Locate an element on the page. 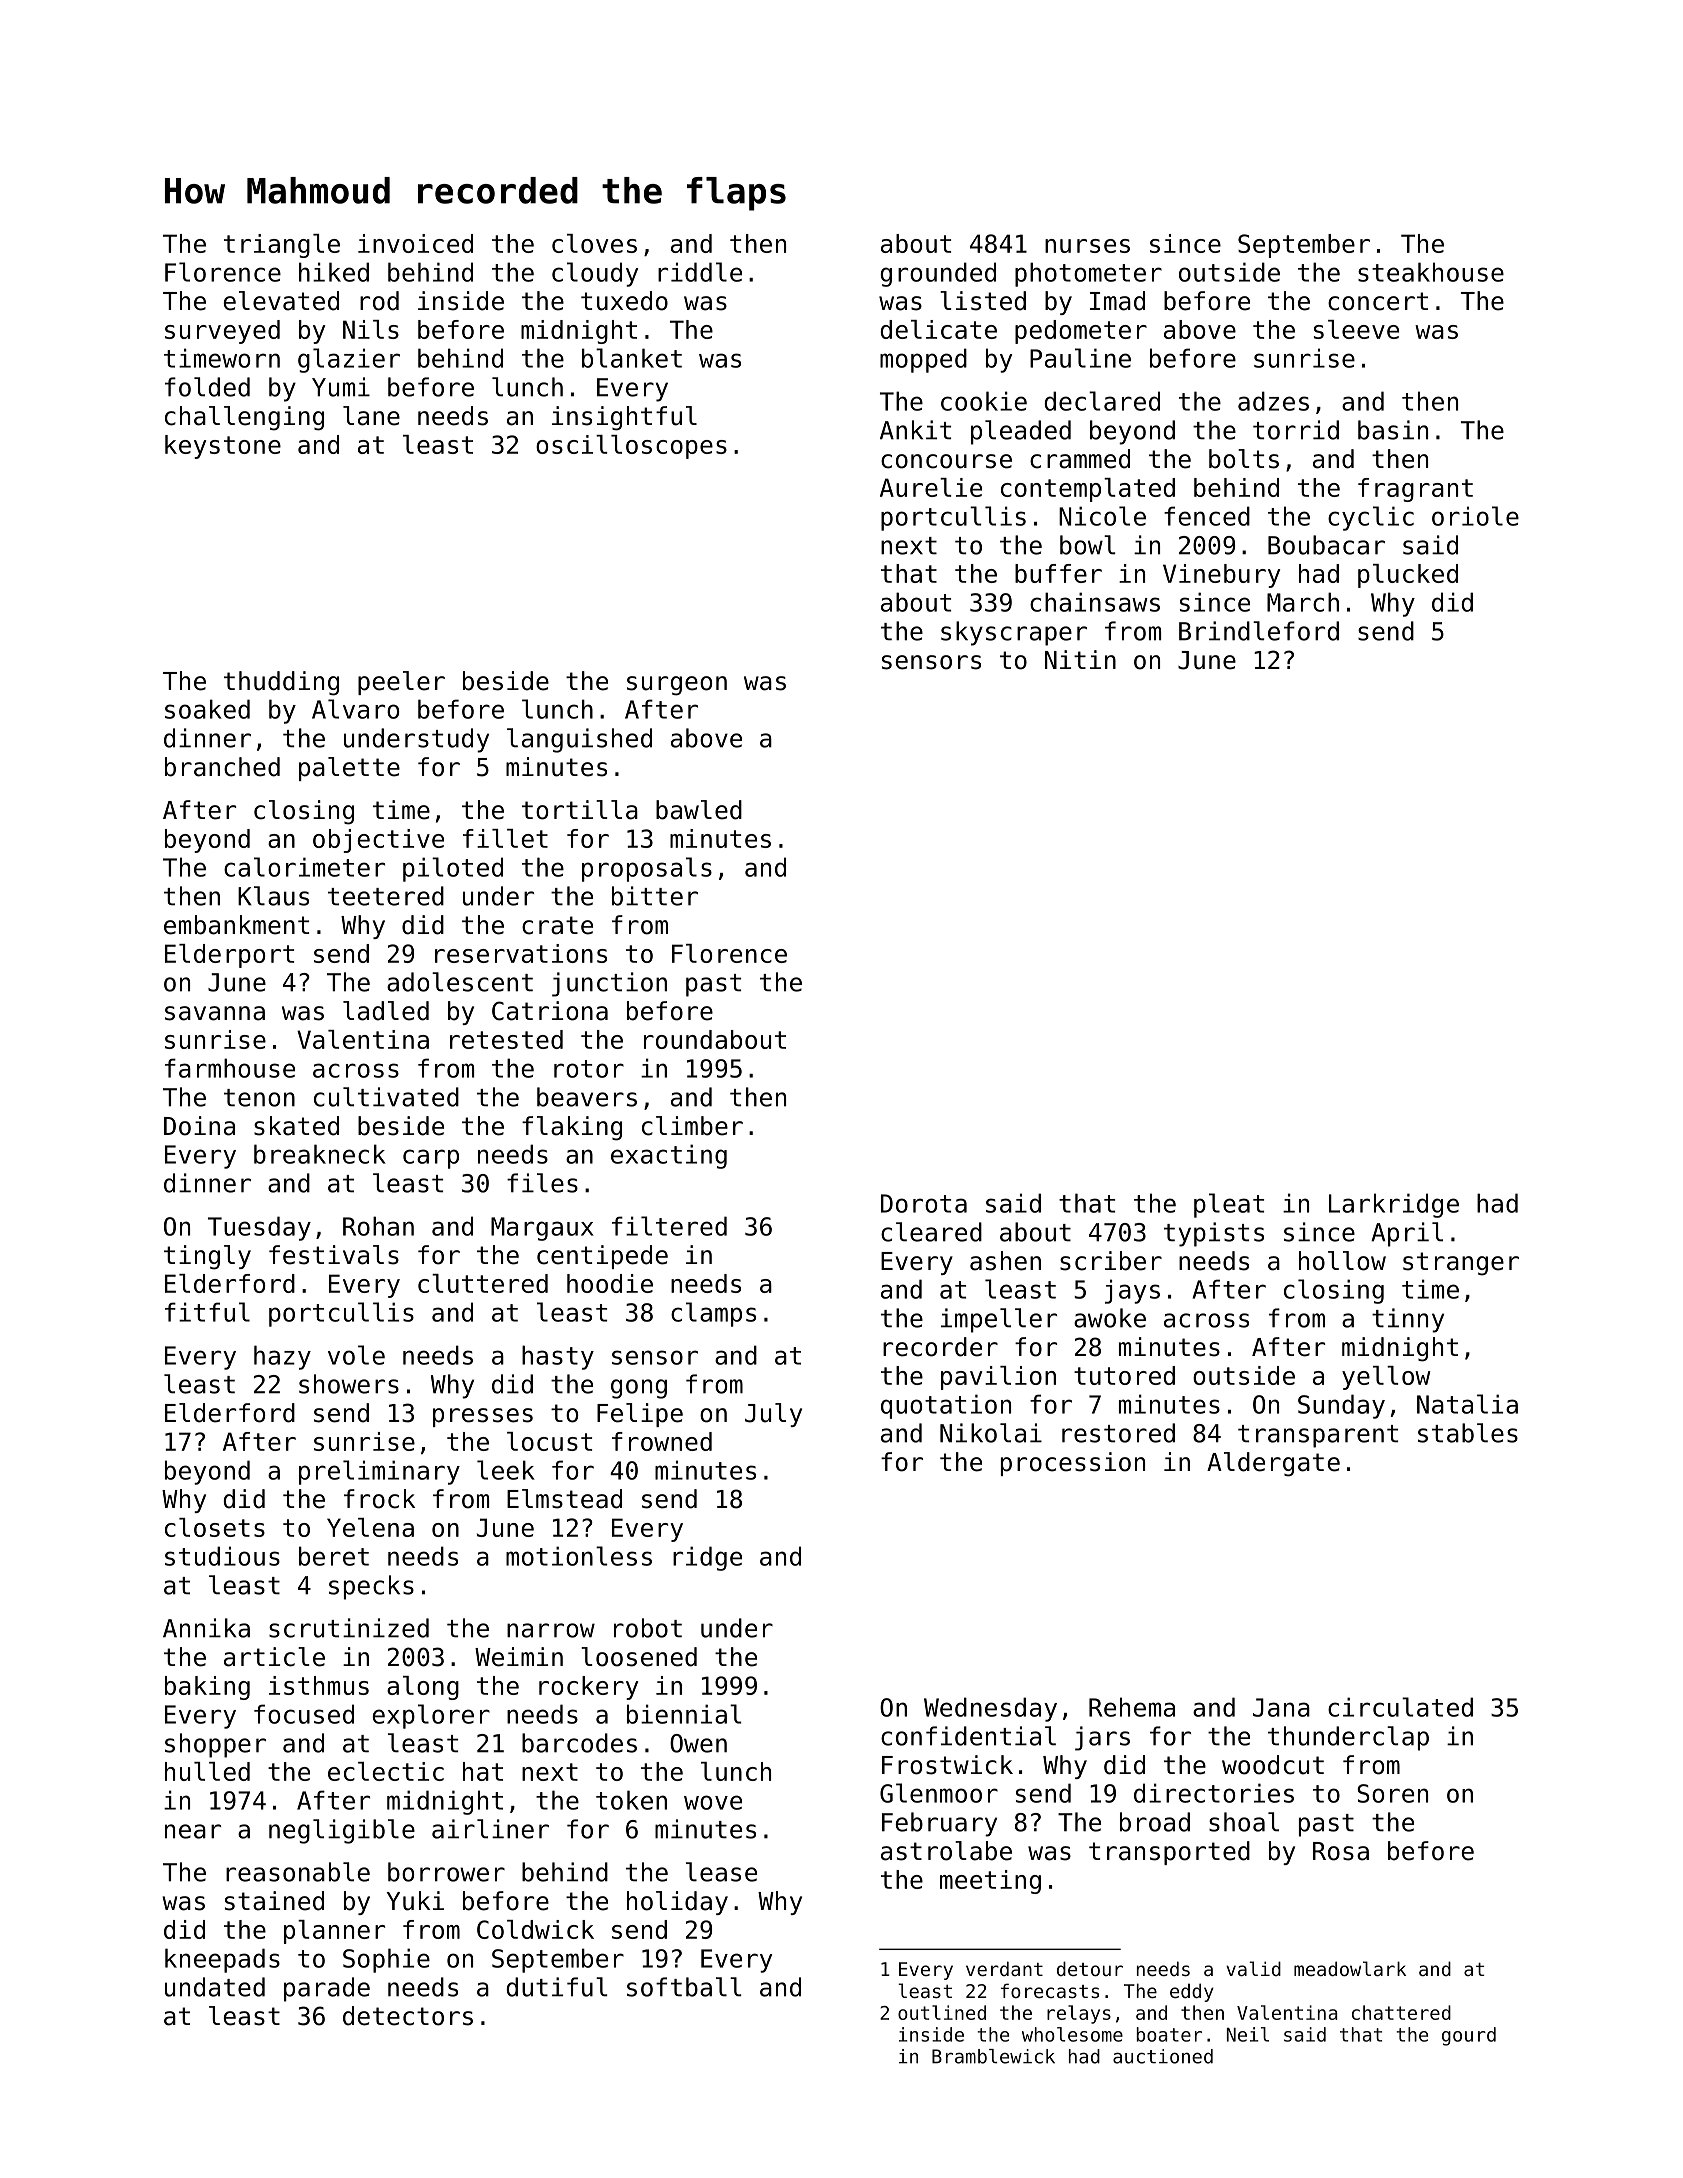  frowned is located at coordinates (662, 1441).
